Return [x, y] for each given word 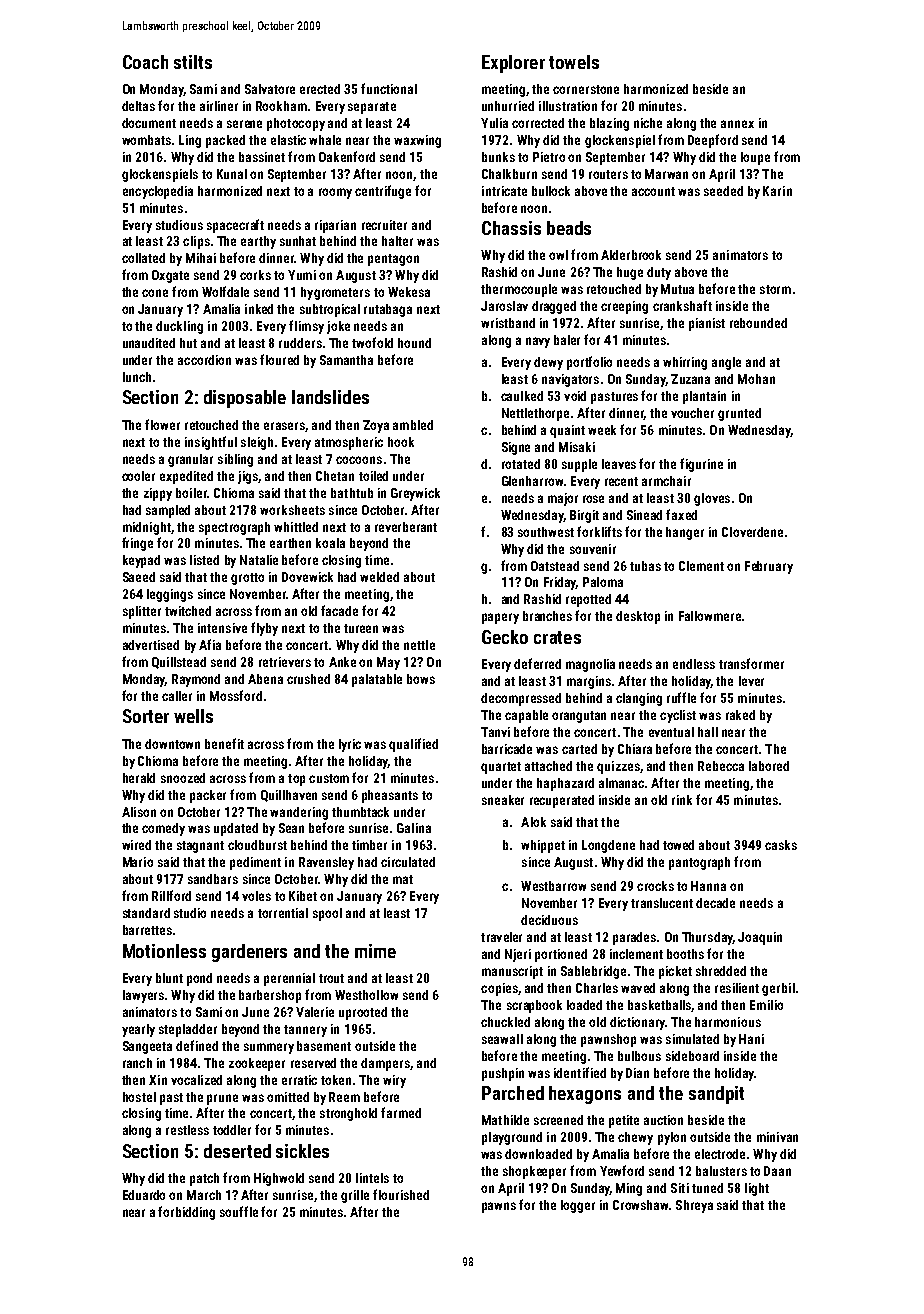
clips [196, 242]
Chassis [511, 228]
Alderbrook [631, 255]
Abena [265, 679]
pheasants [390, 796]
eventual [671, 732]
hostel [139, 1097]
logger [578, 1206]
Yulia [494, 123]
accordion [204, 360]
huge [630, 273]
